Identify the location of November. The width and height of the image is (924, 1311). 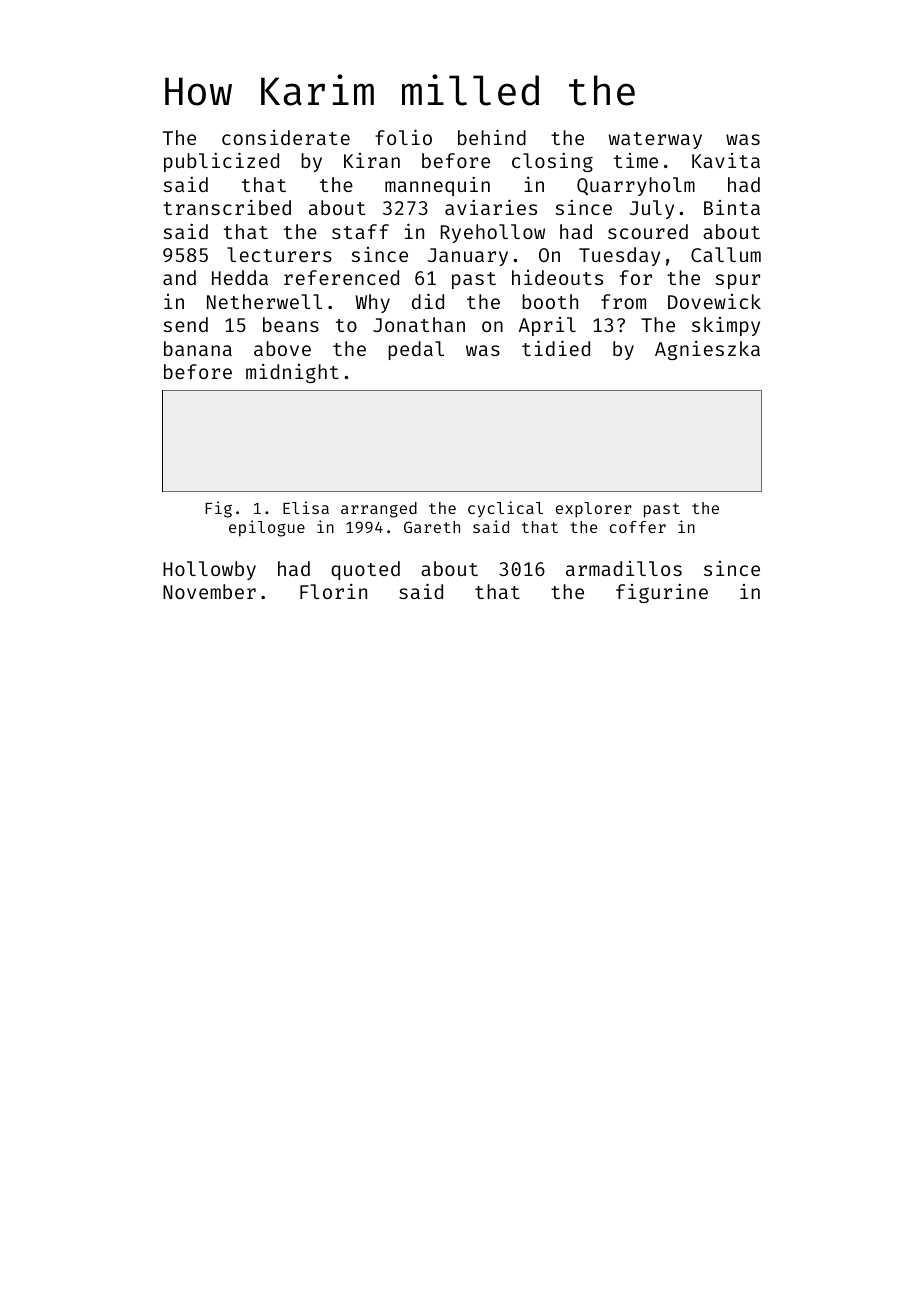
(209, 591).
